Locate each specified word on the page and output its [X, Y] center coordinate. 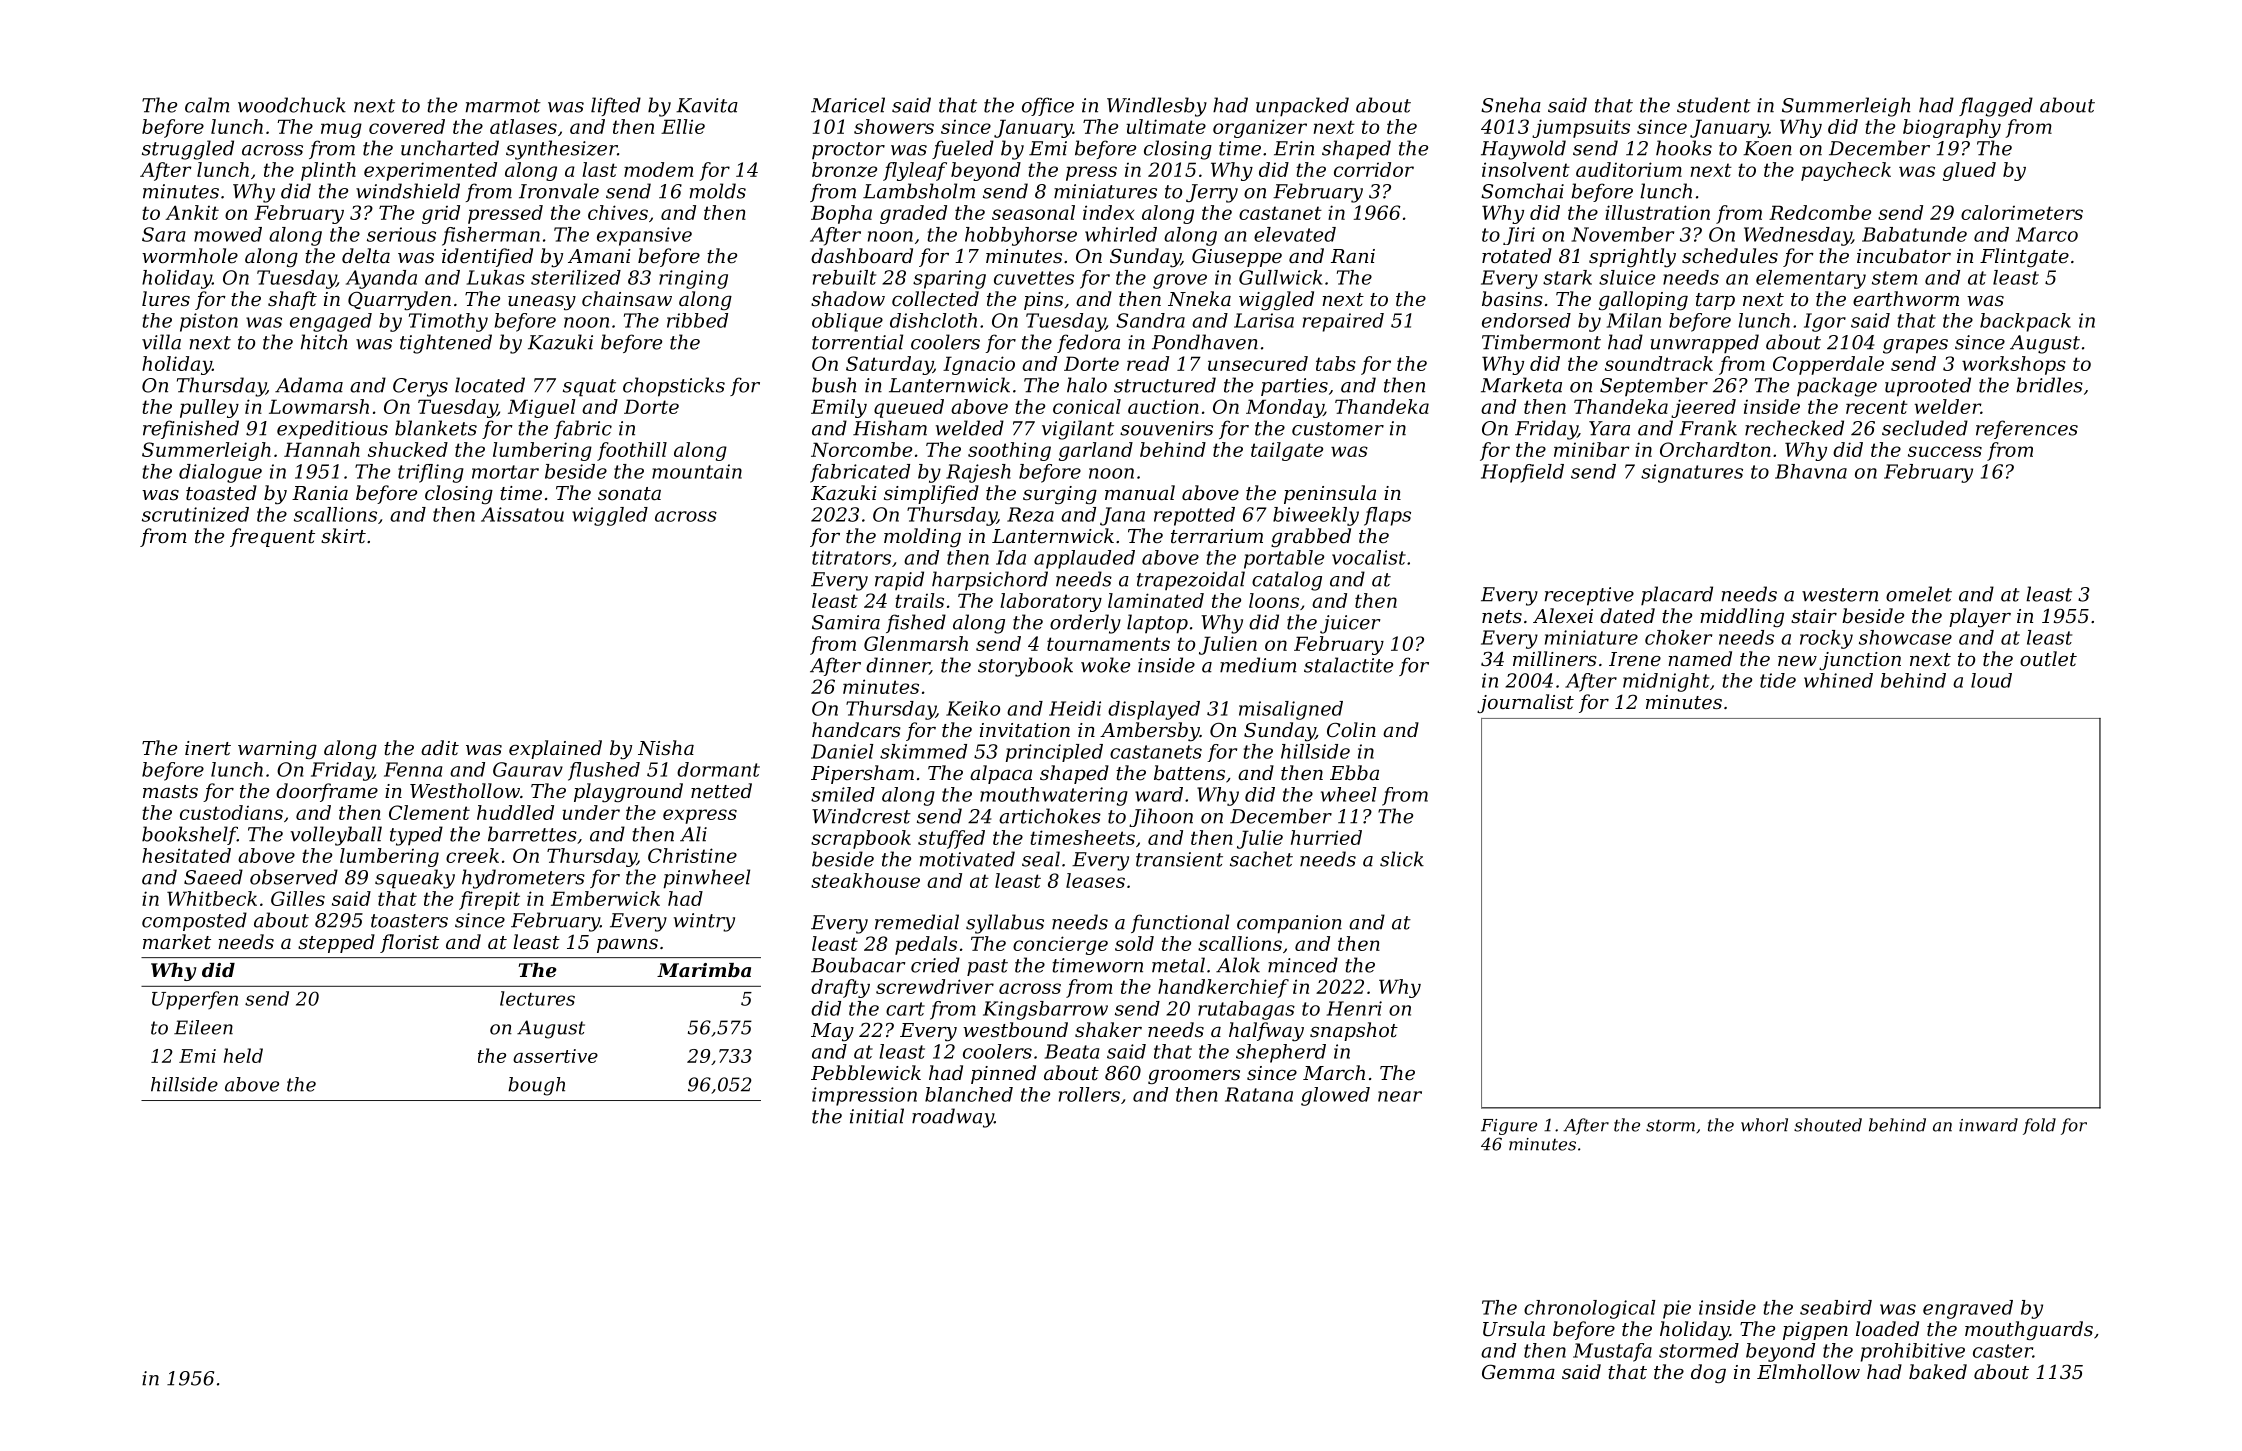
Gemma [1518, 1371]
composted [194, 921]
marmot [503, 106]
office [1048, 106]
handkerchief [1223, 988]
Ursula [1514, 1328]
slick [1402, 859]
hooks [1684, 148]
